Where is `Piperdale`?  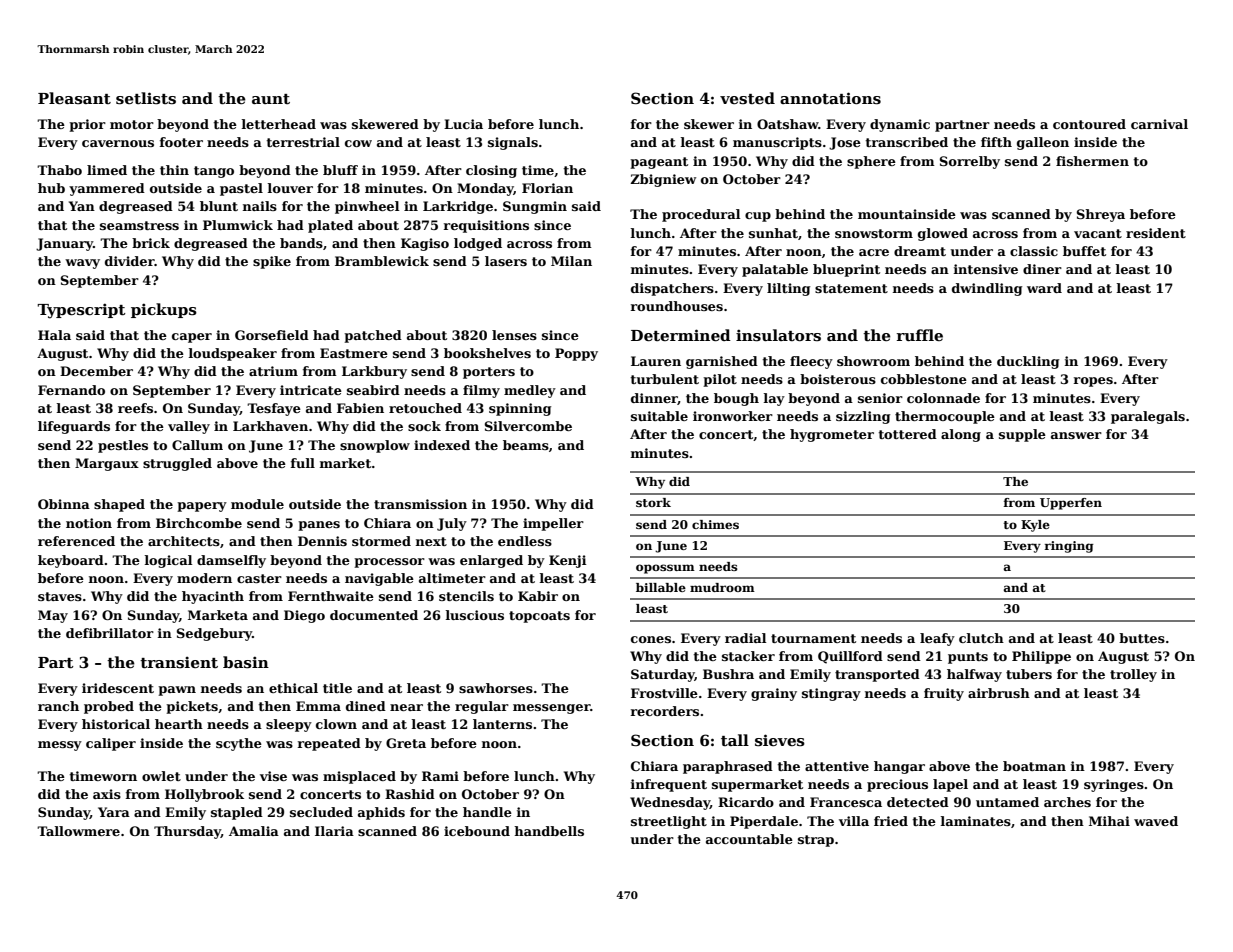 Piperdale is located at coordinates (764, 822).
